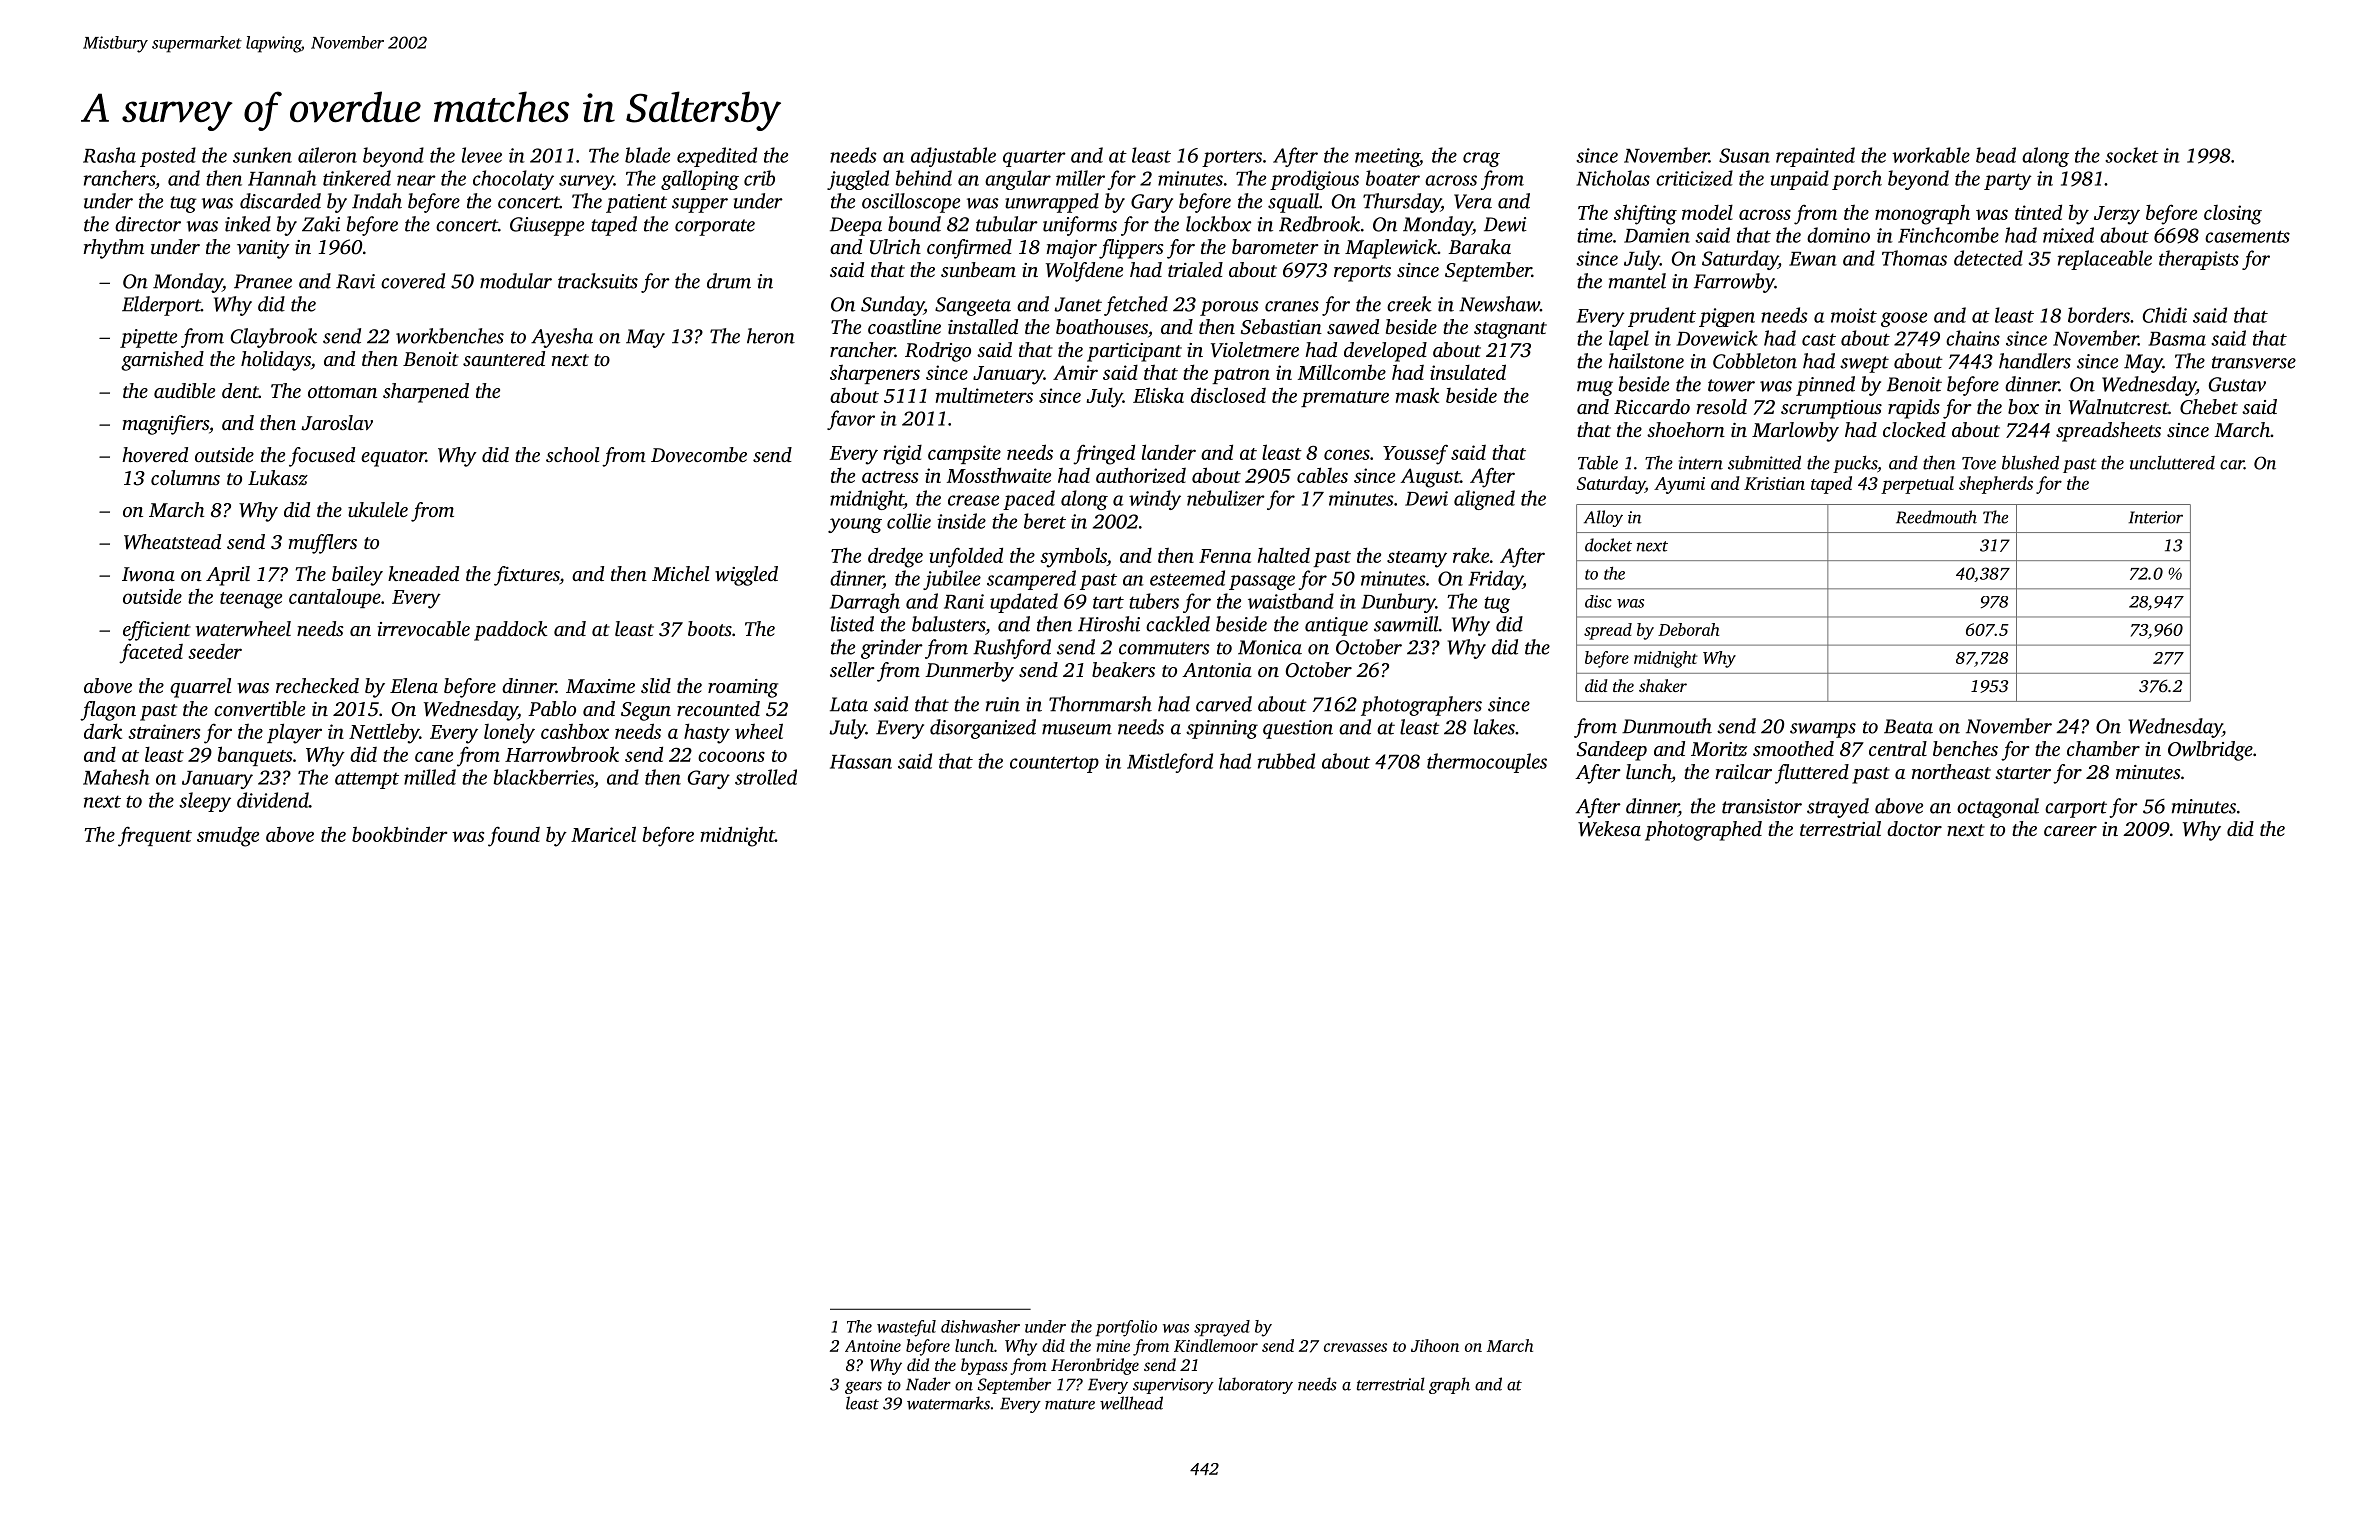 This page has height=1540, width=2380. Describe the element at coordinates (1131, 1403) in the page. I see `wellhead` at that location.
